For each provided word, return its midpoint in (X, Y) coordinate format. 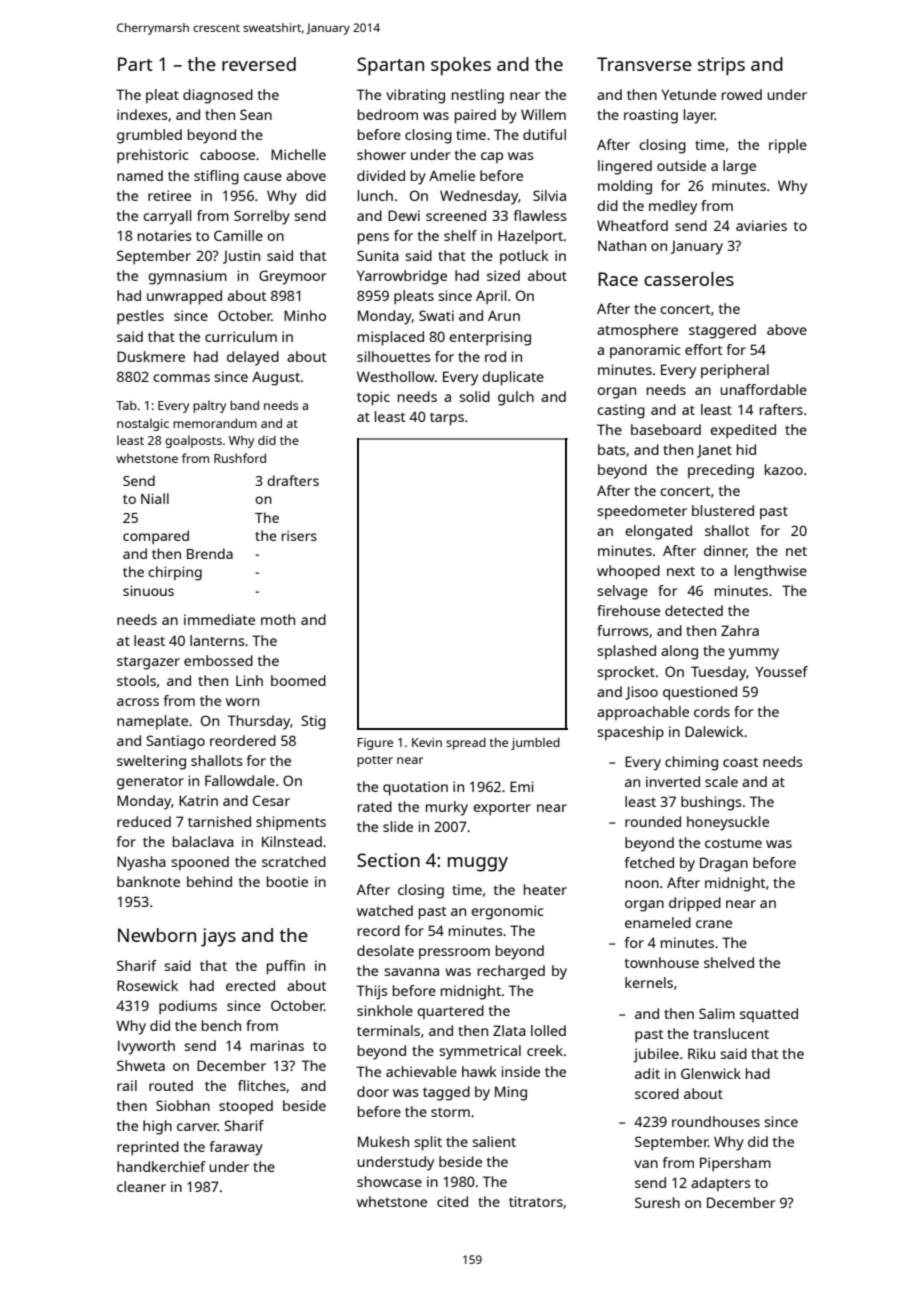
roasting (651, 116)
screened (456, 215)
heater (545, 889)
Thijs (372, 992)
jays (218, 937)
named (140, 175)
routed (171, 1085)
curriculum (241, 336)
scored (657, 1093)
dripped (695, 904)
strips (721, 66)
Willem (543, 114)
